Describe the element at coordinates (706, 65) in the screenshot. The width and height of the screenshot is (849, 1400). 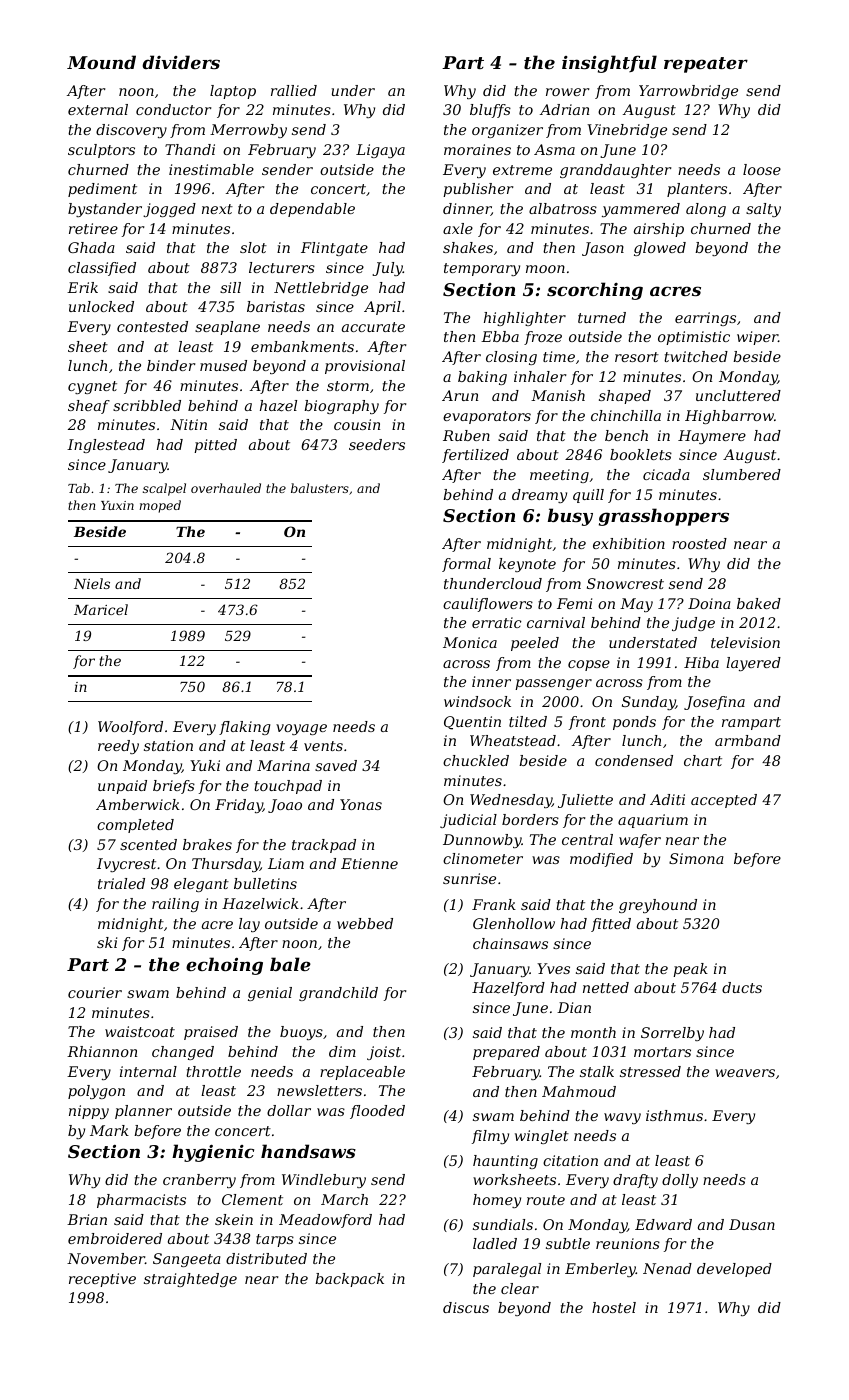
I see `repeater` at that location.
